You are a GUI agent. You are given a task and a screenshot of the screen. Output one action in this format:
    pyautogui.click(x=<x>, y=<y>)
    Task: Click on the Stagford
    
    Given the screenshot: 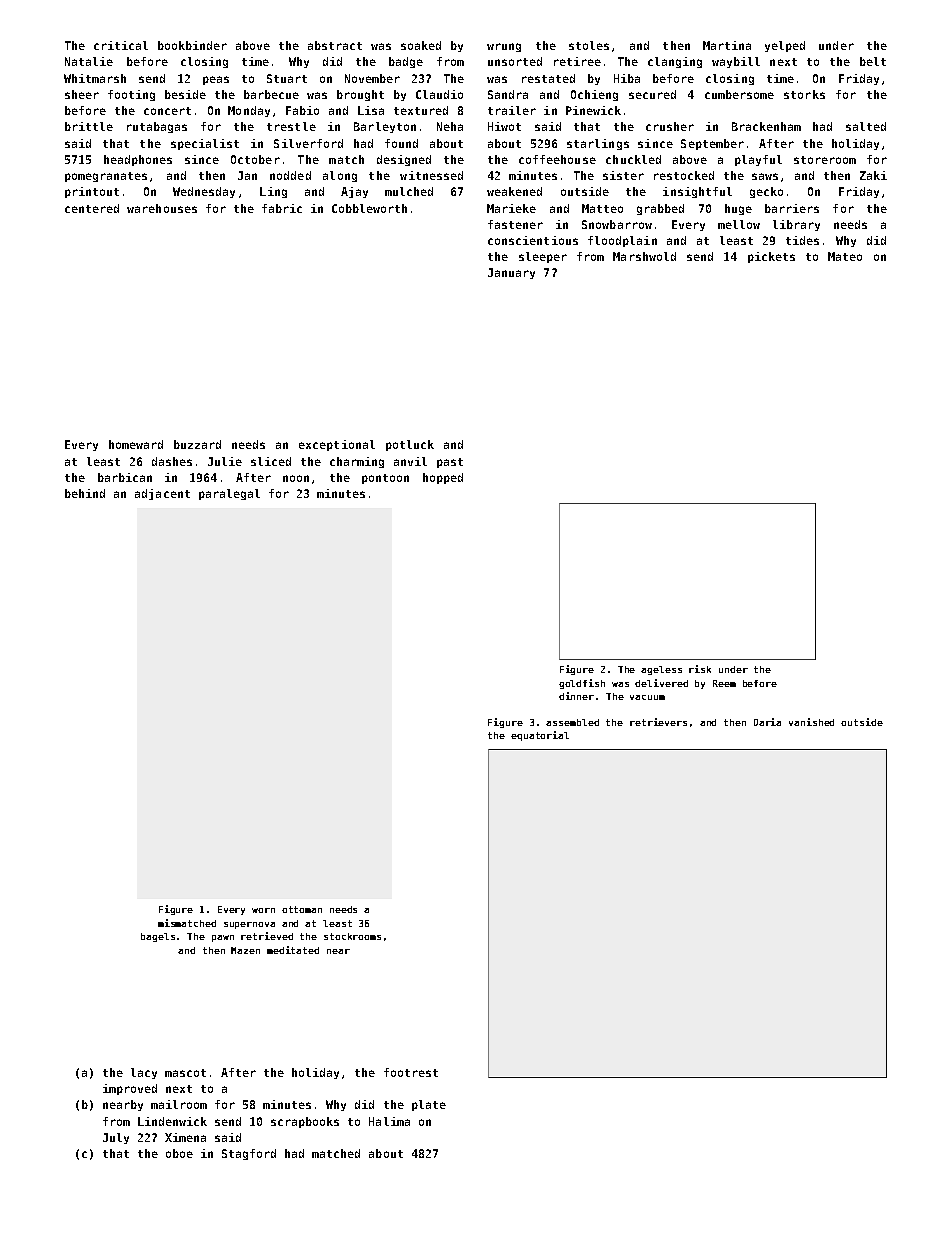 What is the action you would take?
    pyautogui.click(x=249, y=1154)
